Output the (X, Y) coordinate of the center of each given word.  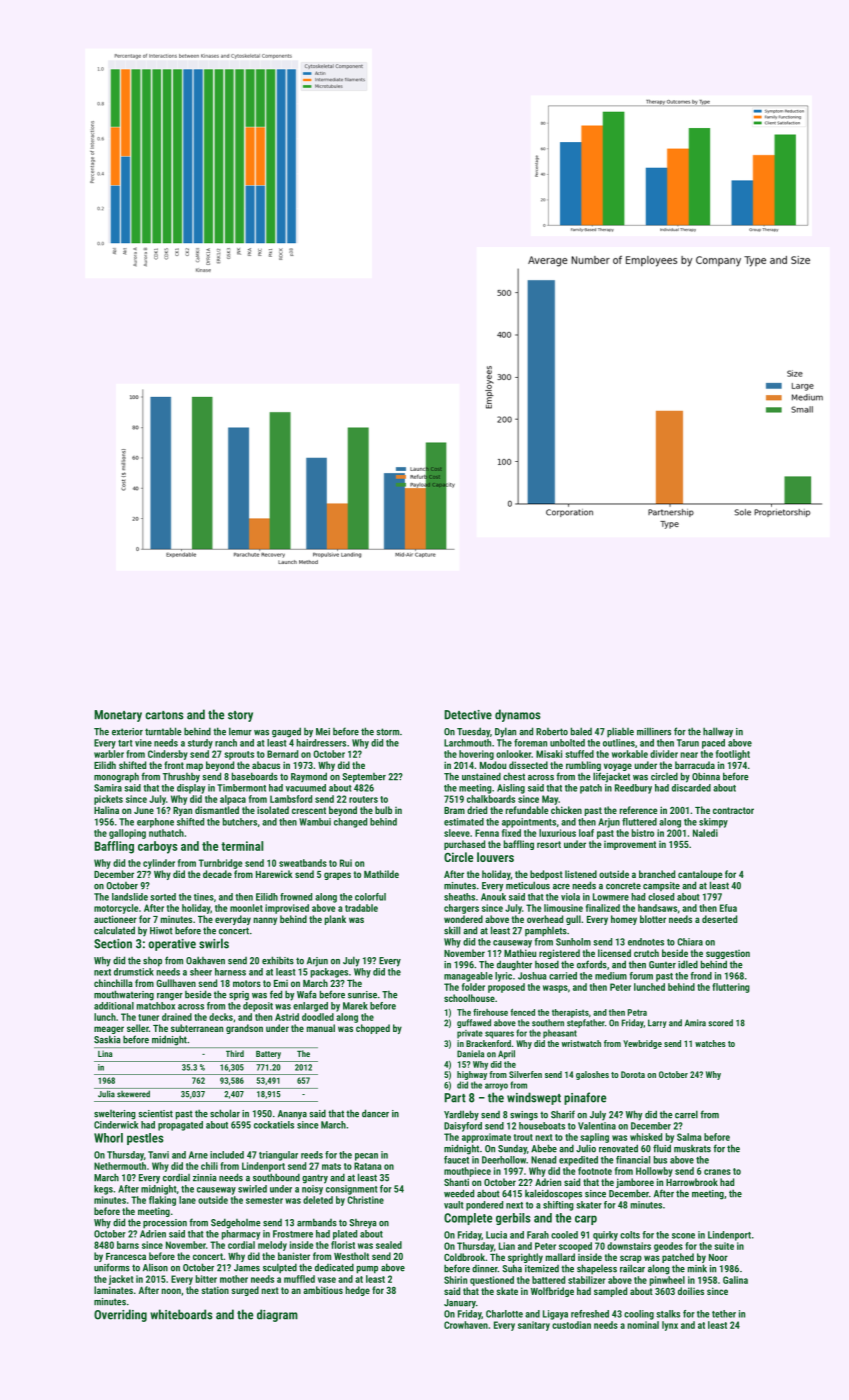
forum (641, 976)
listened (581, 874)
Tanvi (158, 1155)
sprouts (239, 755)
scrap (631, 1259)
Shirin (455, 1280)
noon (171, 1291)
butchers (240, 822)
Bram (454, 810)
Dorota (633, 1074)
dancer (375, 1113)
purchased (464, 845)
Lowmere (611, 897)
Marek (355, 1006)
